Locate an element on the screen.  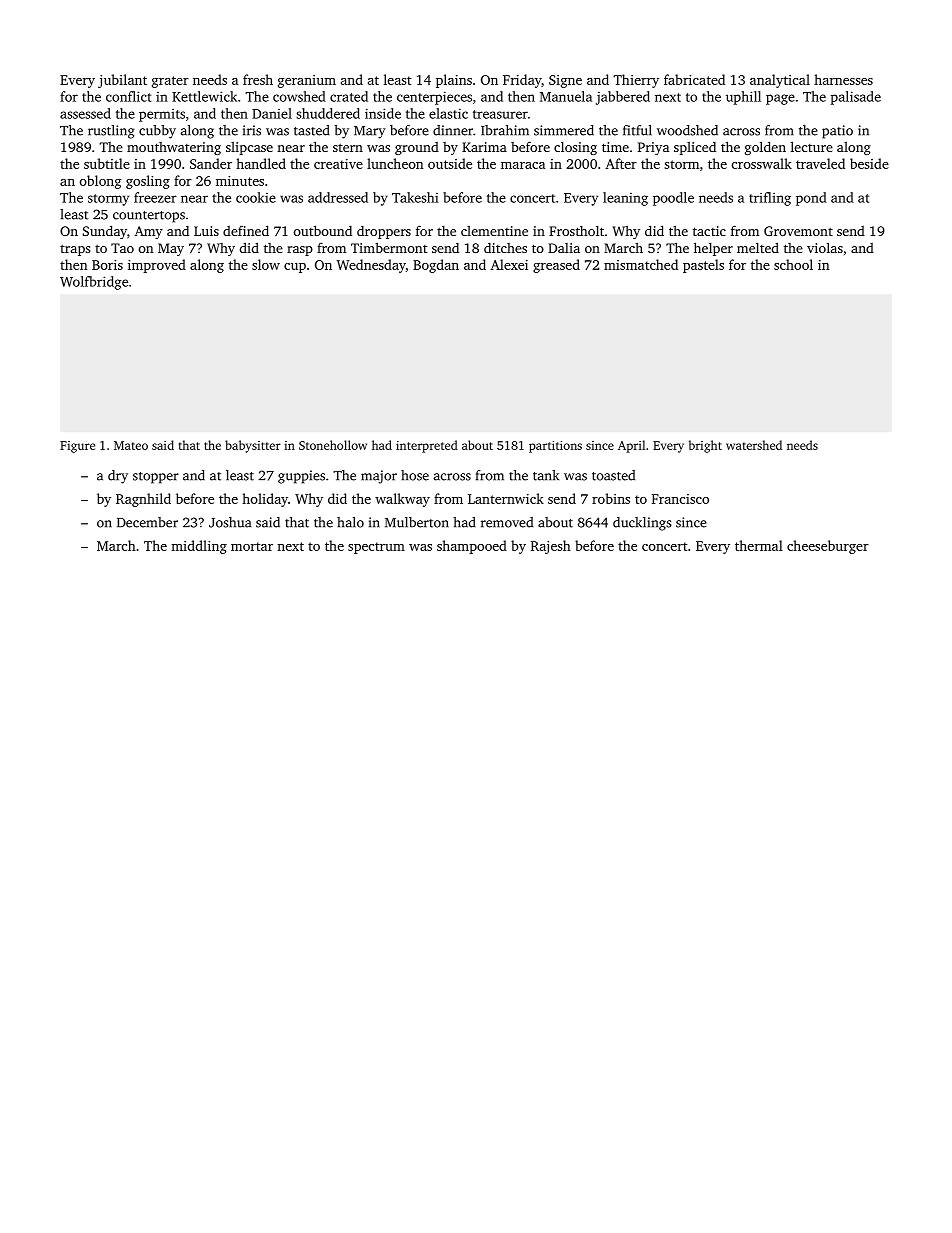
fabricated is located at coordinates (694, 79).
